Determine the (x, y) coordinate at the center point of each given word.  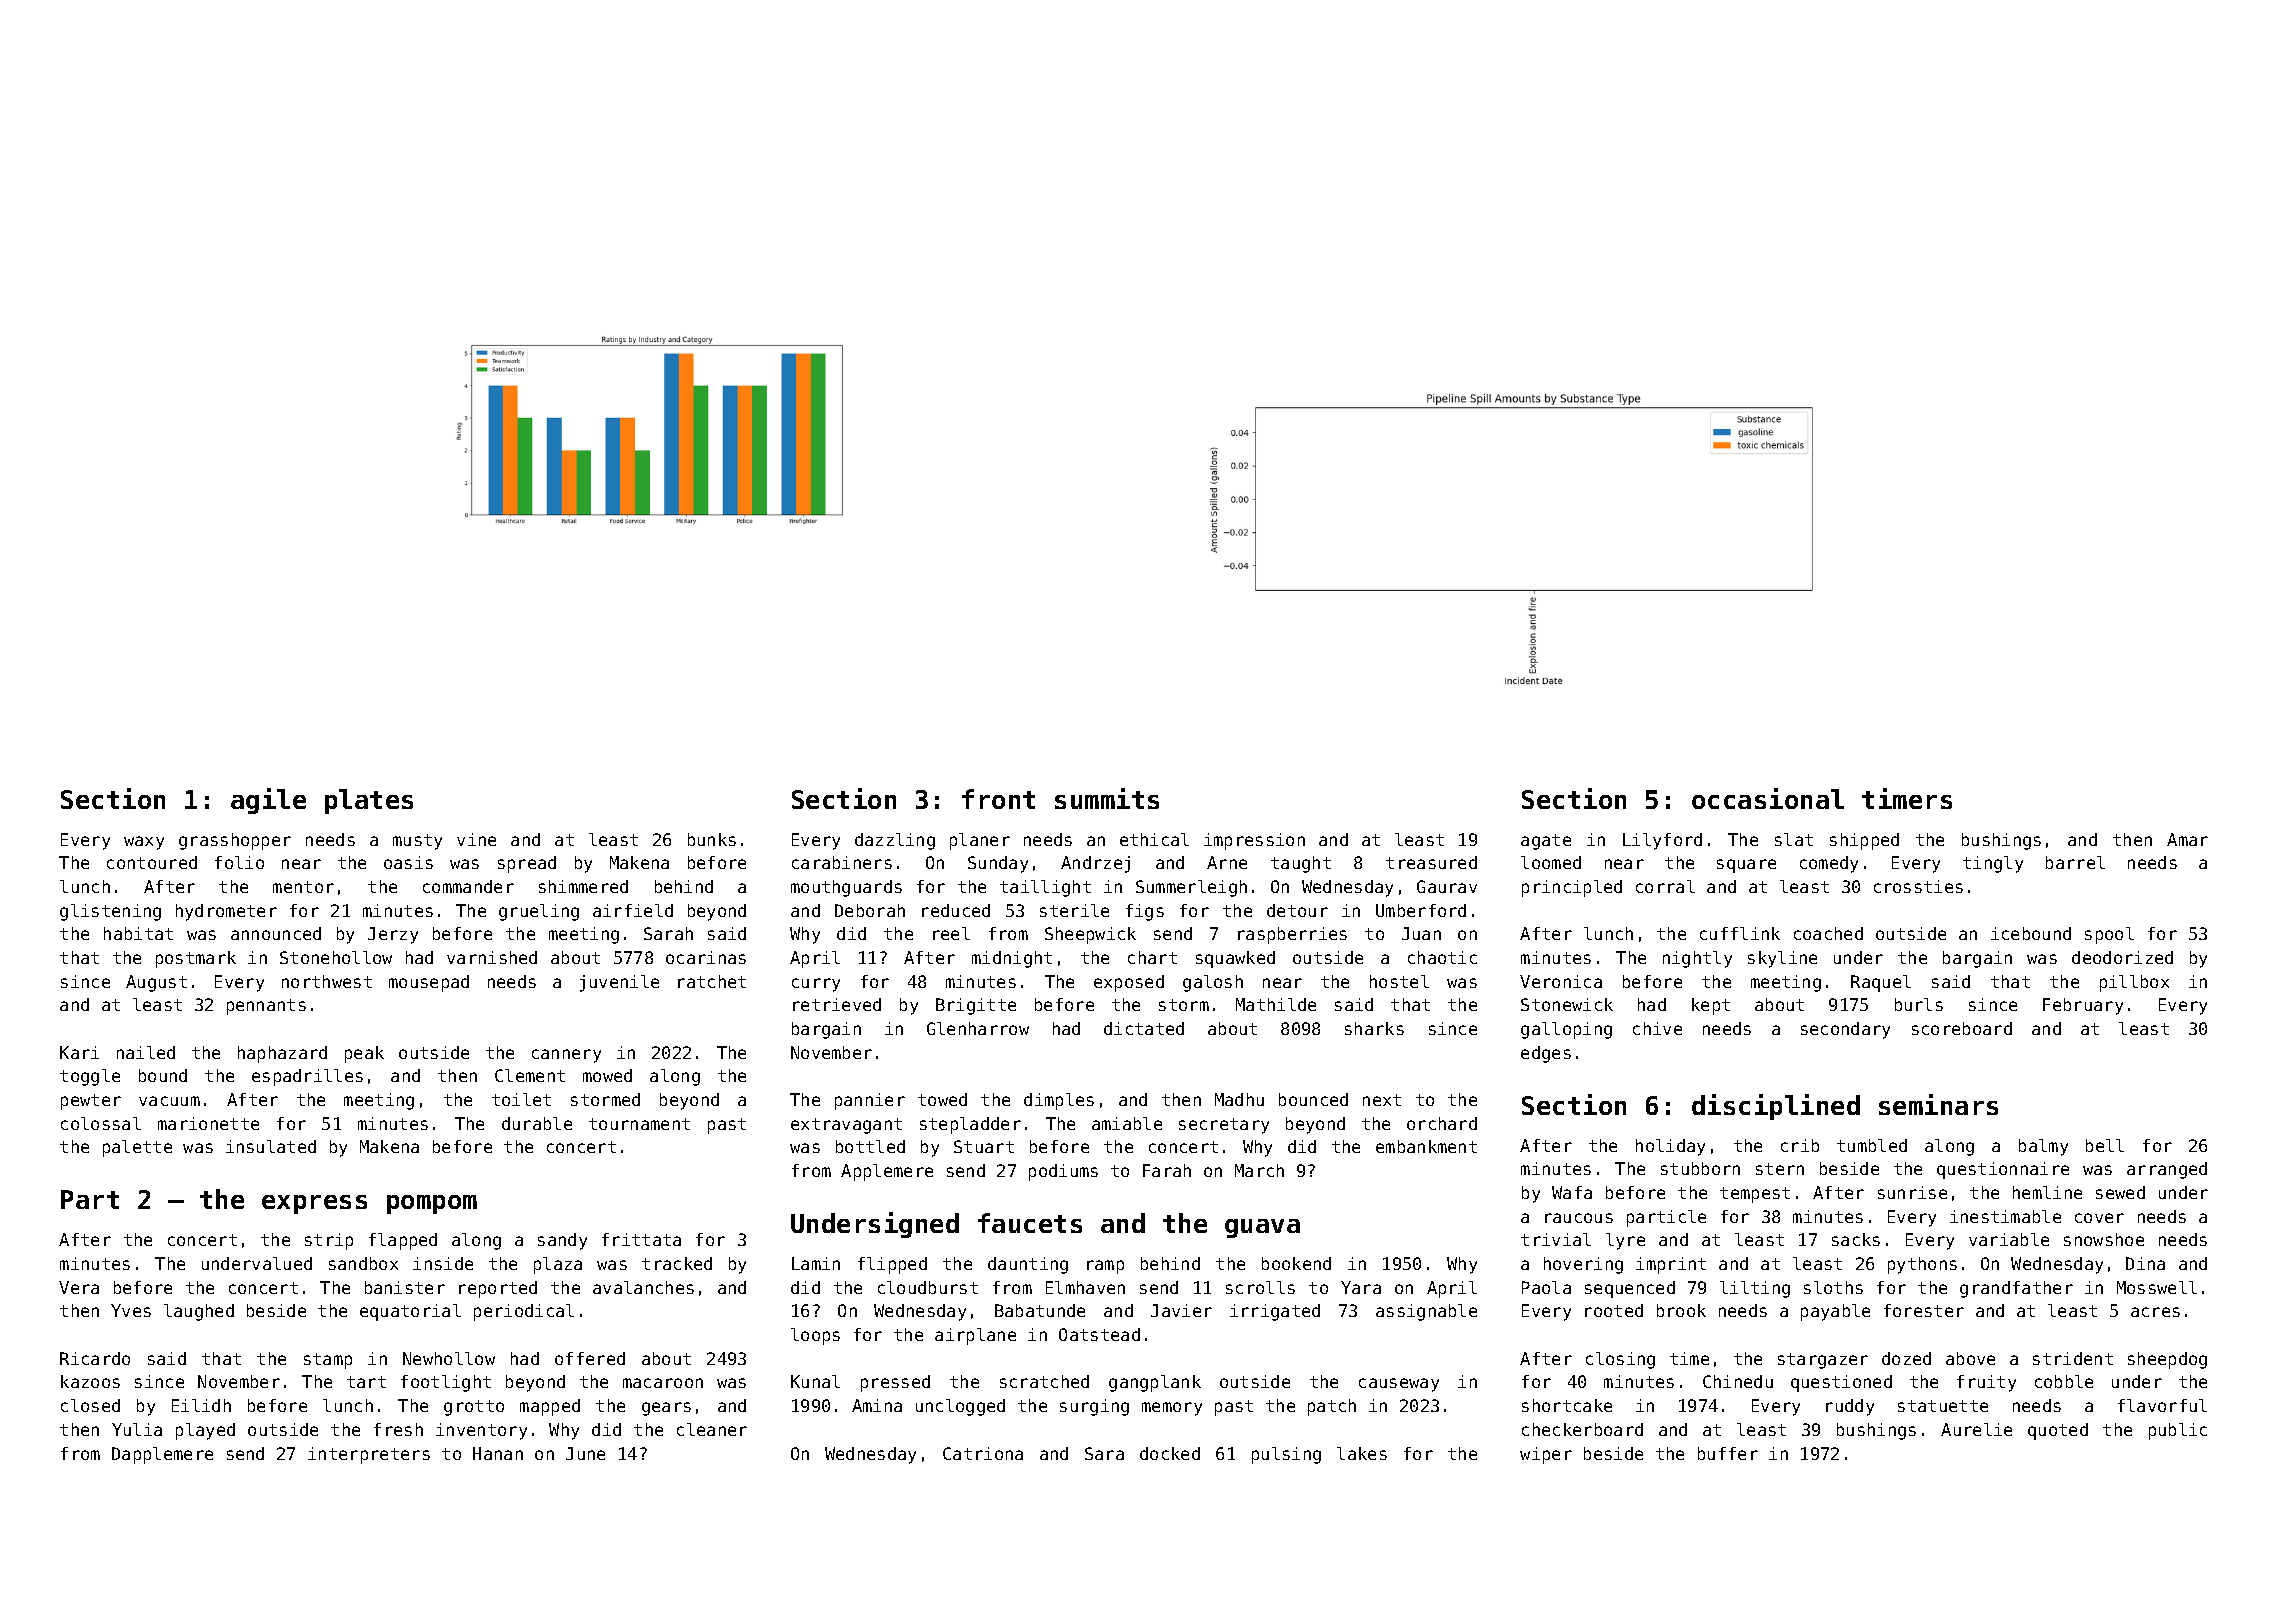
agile (268, 801)
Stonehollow (336, 957)
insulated (271, 1146)
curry (816, 985)
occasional (1768, 798)
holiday (1670, 1147)
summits (1107, 798)
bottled (870, 1146)
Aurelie (1976, 1429)
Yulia (137, 1429)
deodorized (2122, 957)
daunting (1028, 1265)
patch (1332, 1407)
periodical (524, 1312)
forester (1924, 1310)
